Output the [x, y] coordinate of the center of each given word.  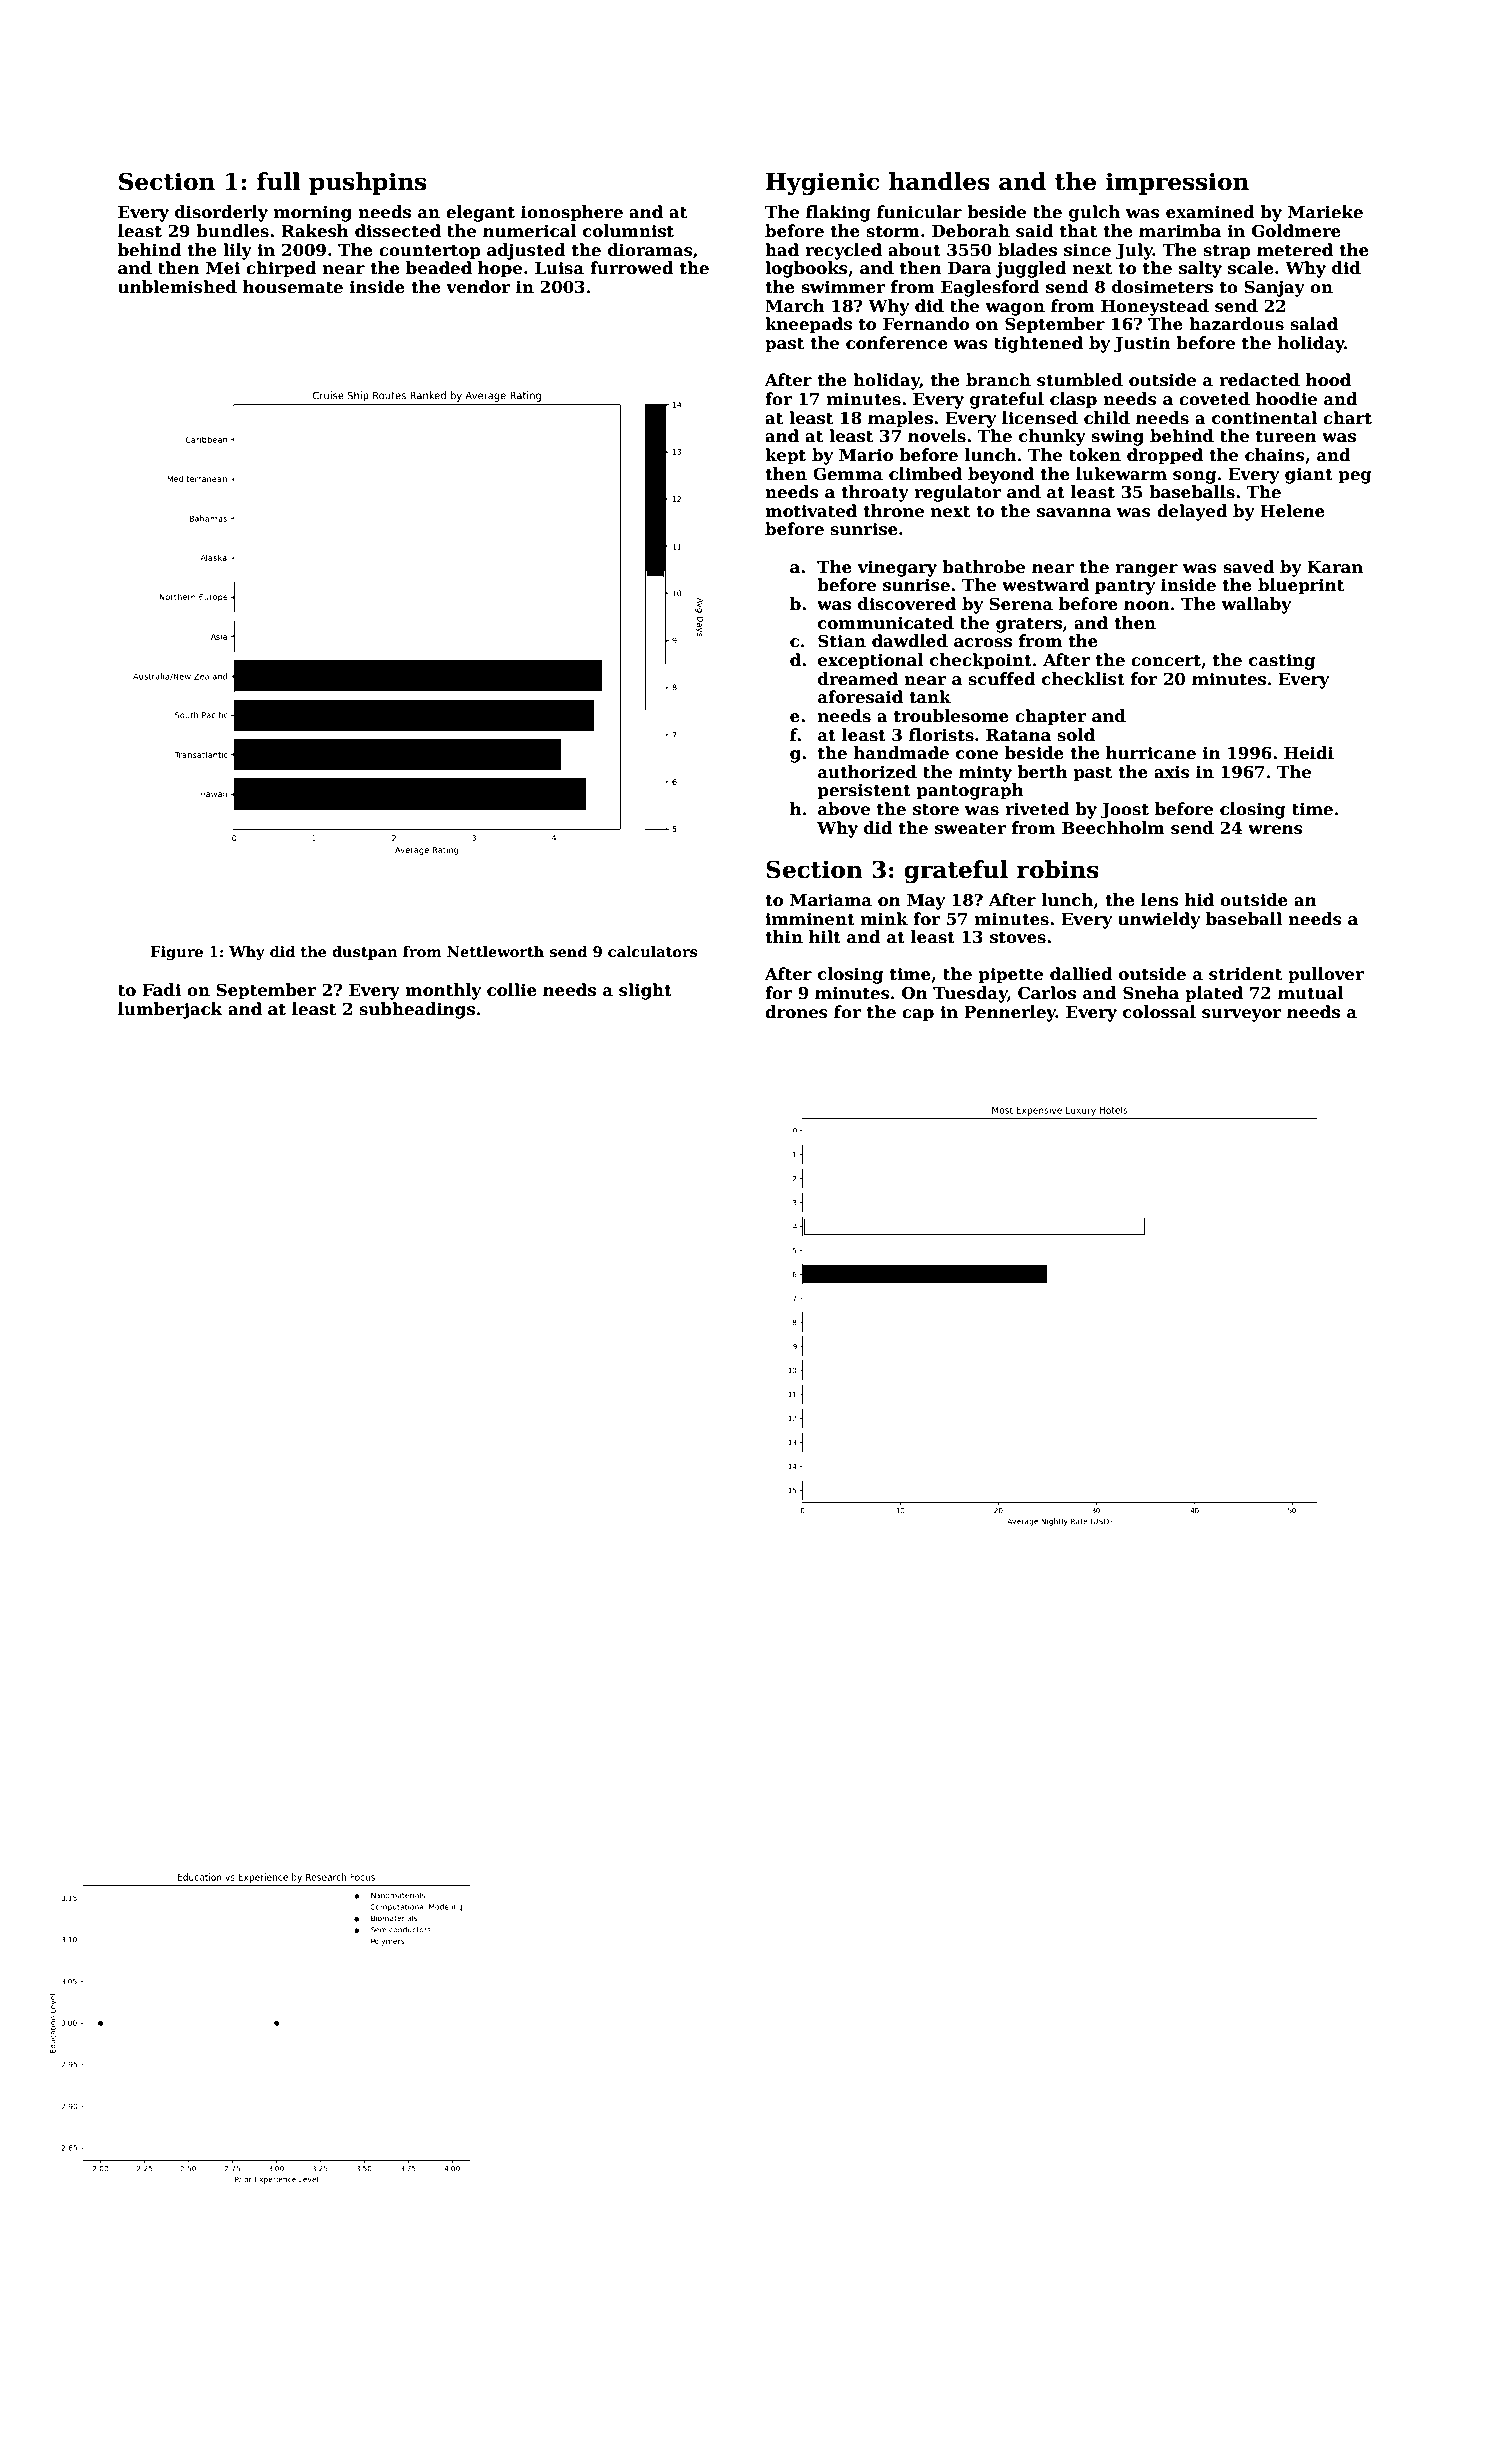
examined [1210, 212]
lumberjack [170, 1010]
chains [1275, 455]
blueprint [1301, 586]
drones [796, 1012]
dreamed [858, 679]
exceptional [871, 661]
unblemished [177, 287]
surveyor [1242, 1015]
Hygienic [822, 183]
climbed [925, 474]
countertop [430, 252]
